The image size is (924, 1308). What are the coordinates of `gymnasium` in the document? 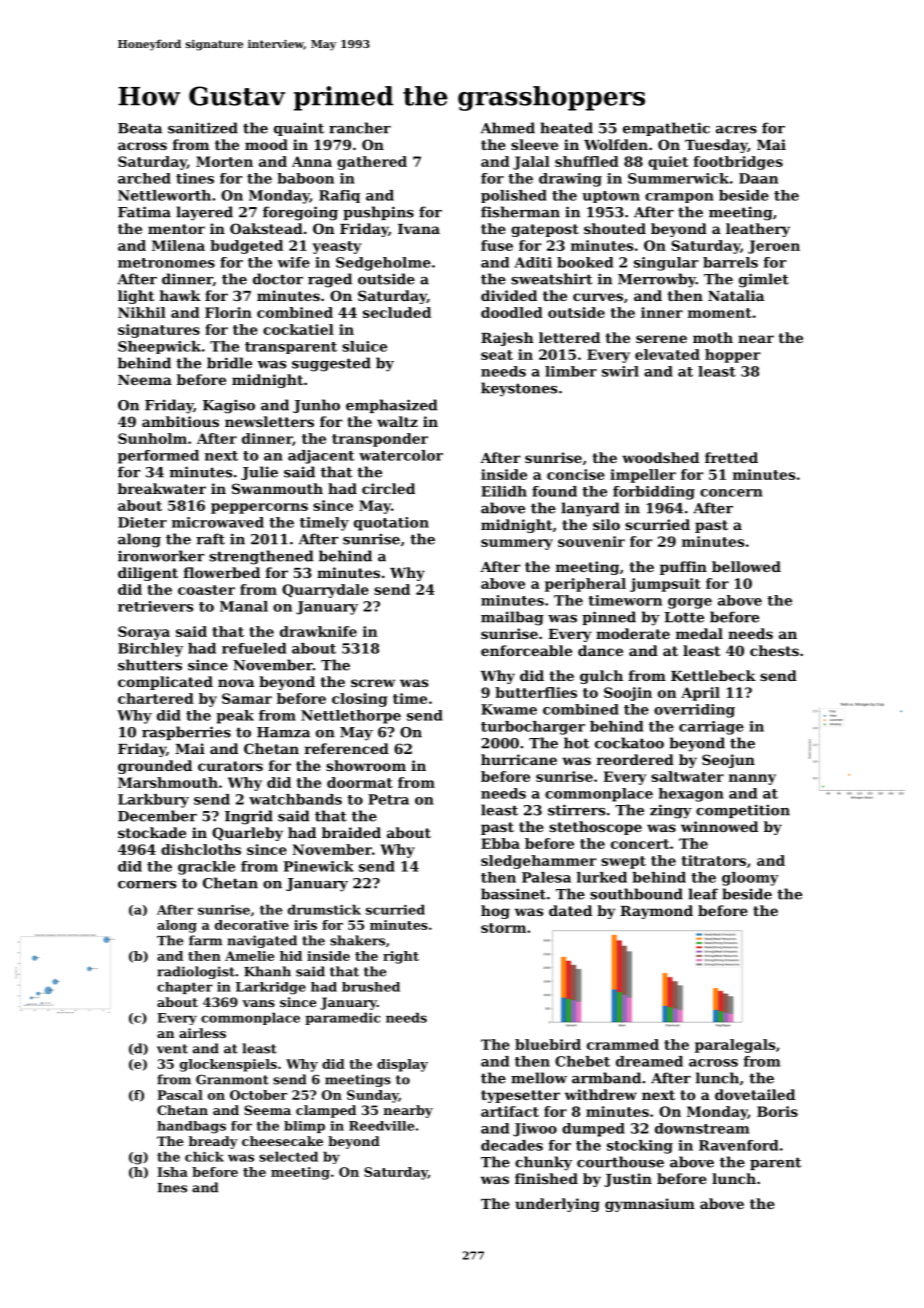 It's located at (650, 1205).
